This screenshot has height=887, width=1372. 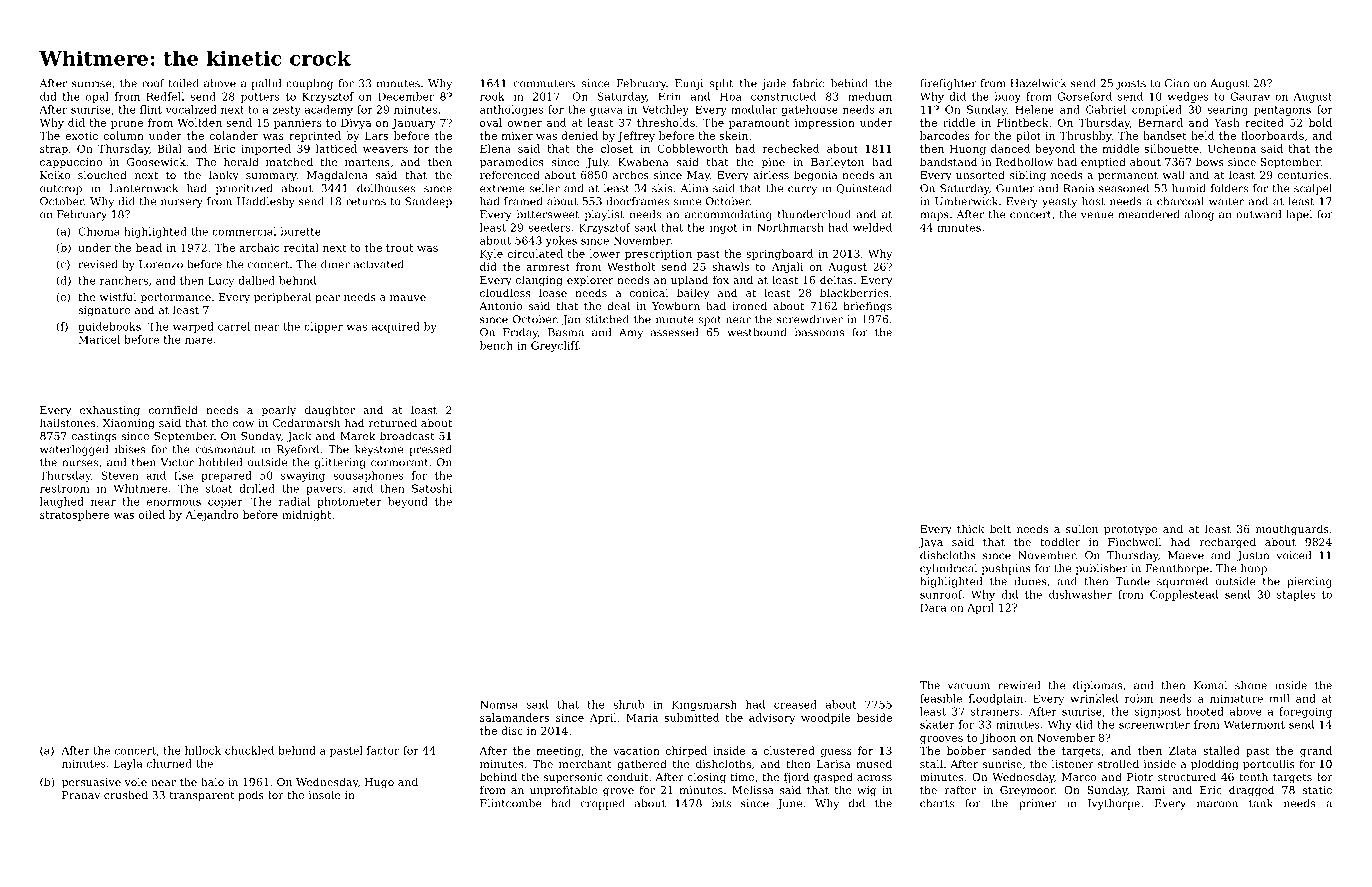 I want to click on wedges, so click(x=1188, y=97).
